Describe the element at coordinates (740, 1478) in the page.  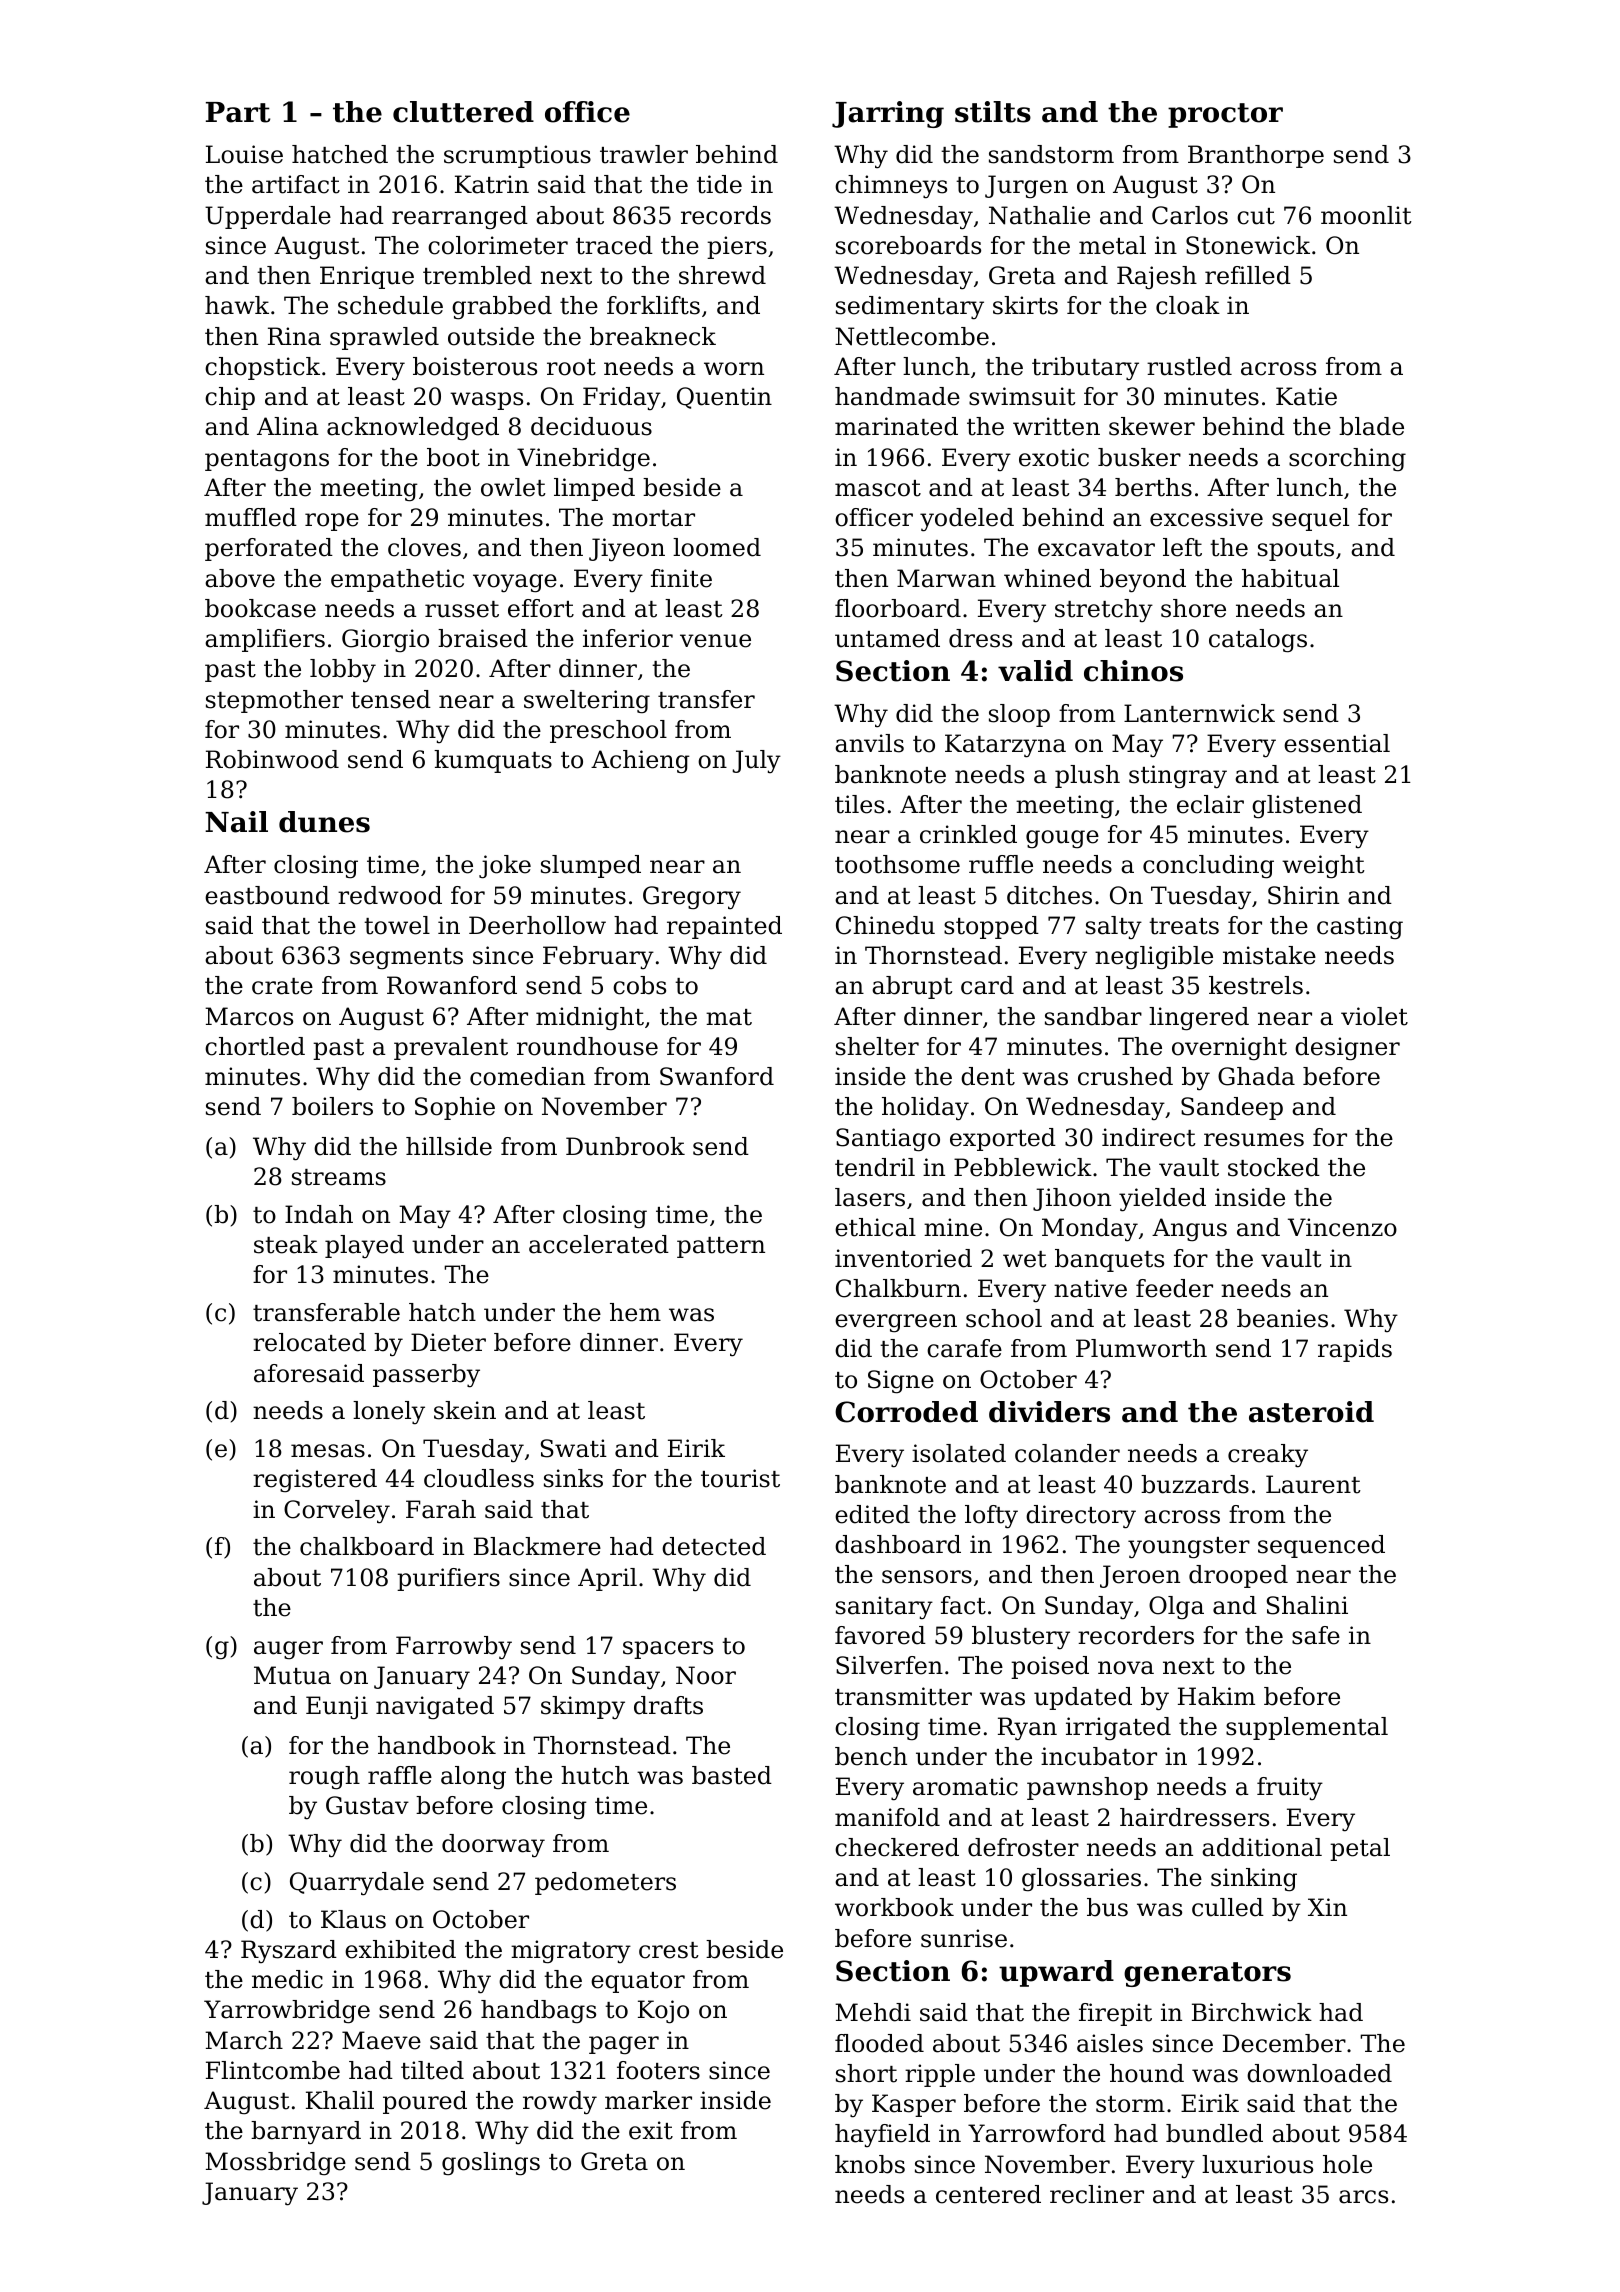
I see `tourist` at that location.
